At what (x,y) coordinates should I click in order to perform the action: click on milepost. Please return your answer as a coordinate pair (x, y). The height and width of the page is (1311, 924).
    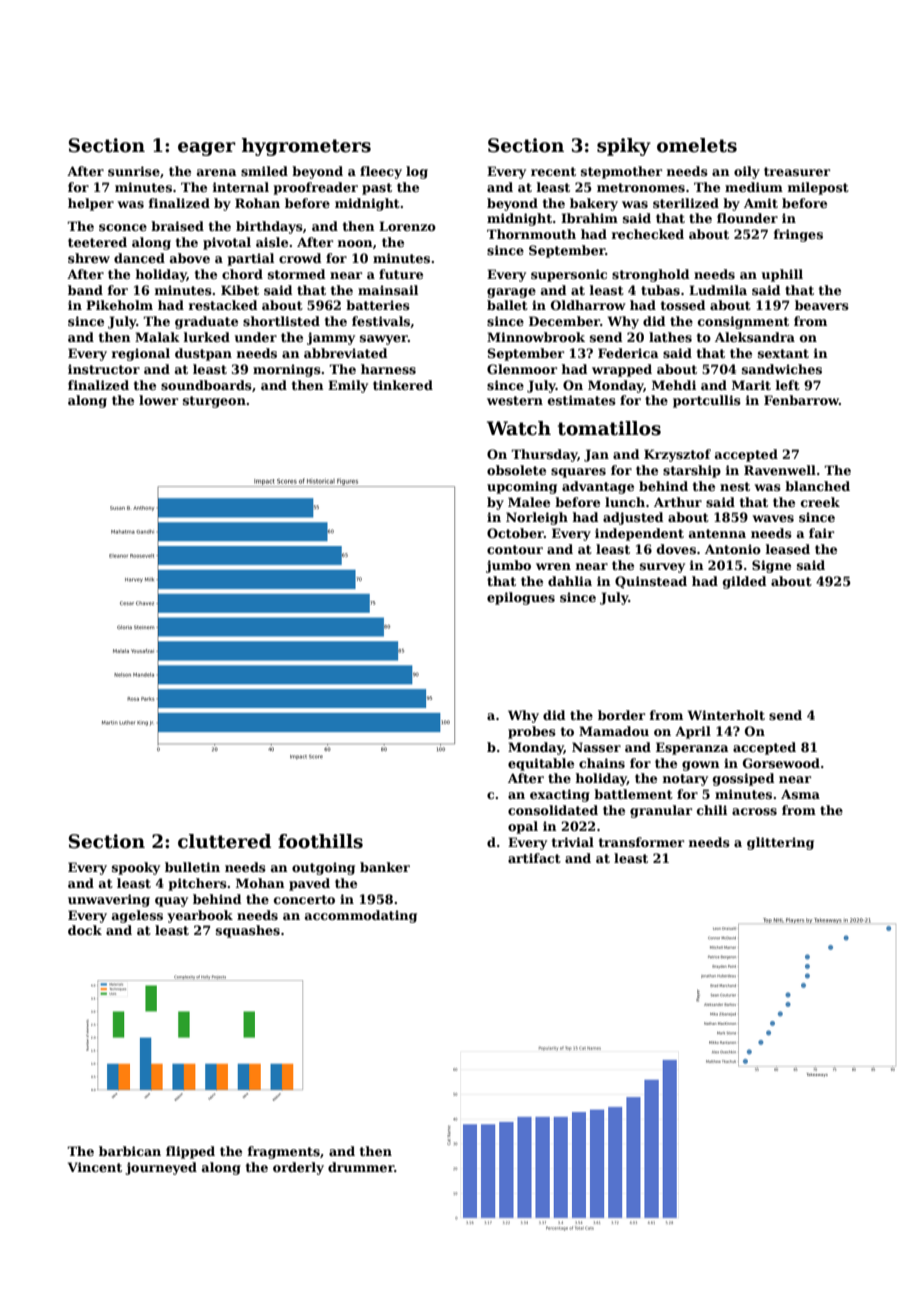
    Looking at the image, I should click on (818, 188).
